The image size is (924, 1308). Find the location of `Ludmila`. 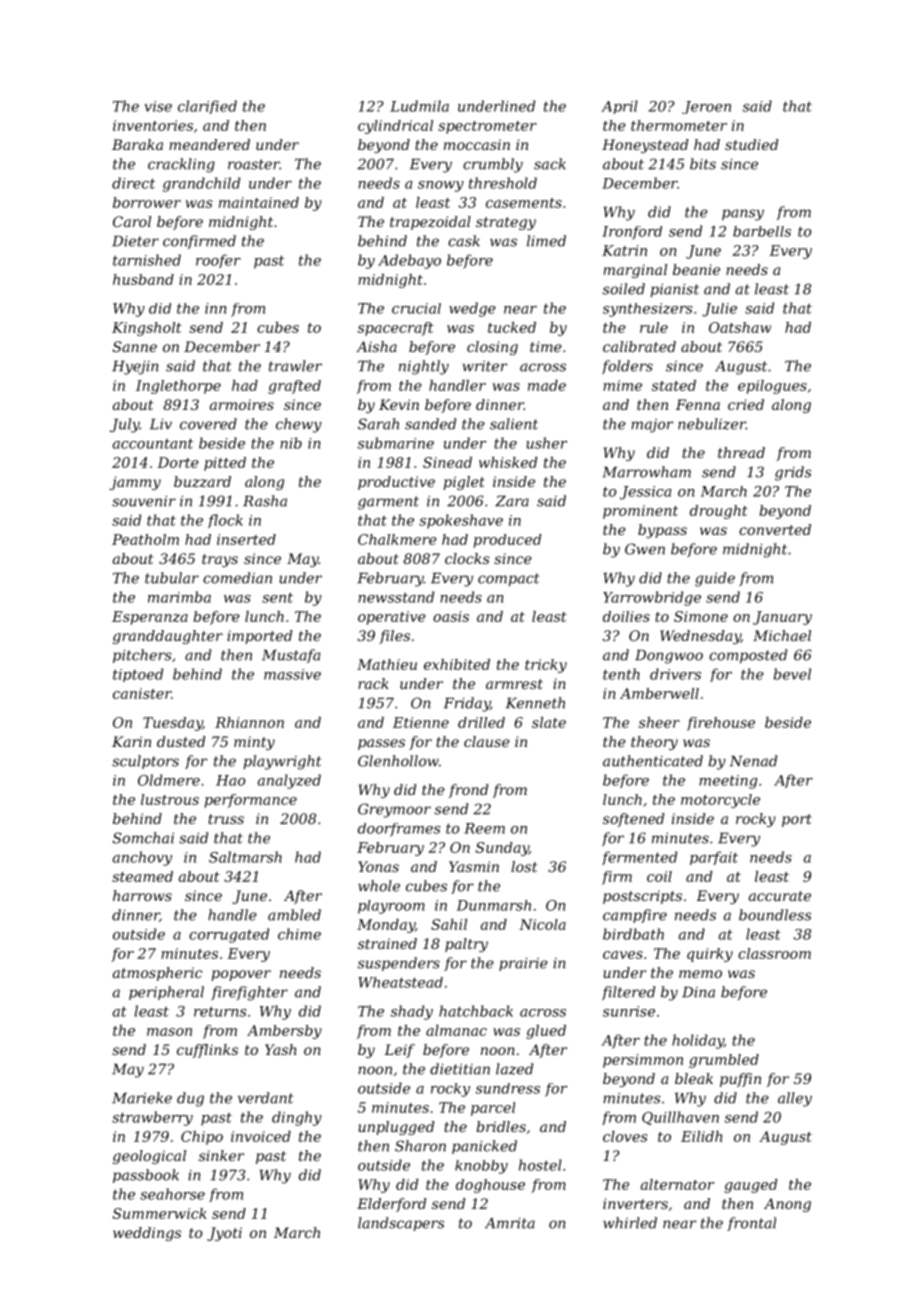

Ludmila is located at coordinates (419, 106).
